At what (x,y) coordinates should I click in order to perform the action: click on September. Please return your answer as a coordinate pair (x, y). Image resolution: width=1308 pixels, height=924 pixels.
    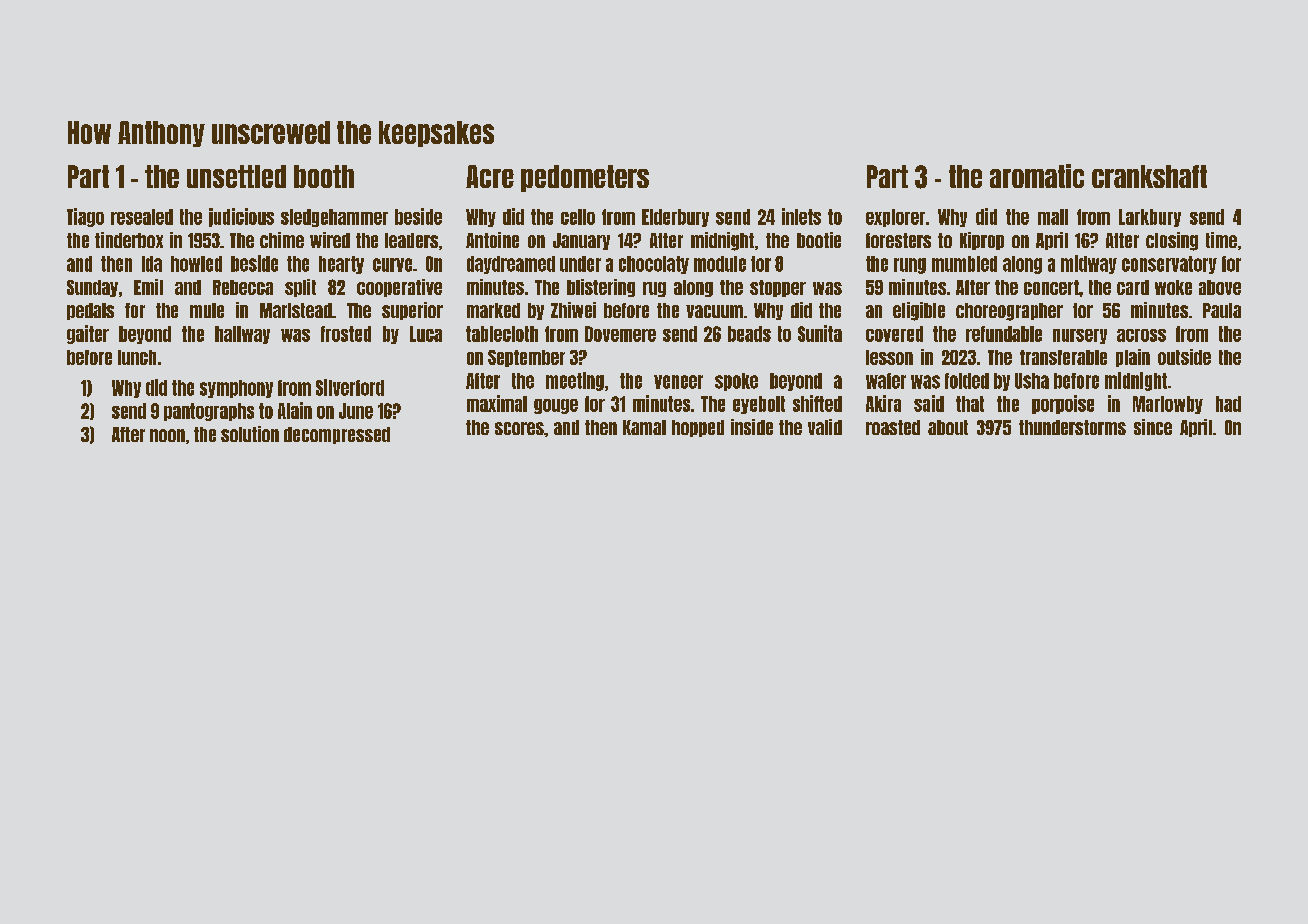
    Looking at the image, I should click on (526, 358).
